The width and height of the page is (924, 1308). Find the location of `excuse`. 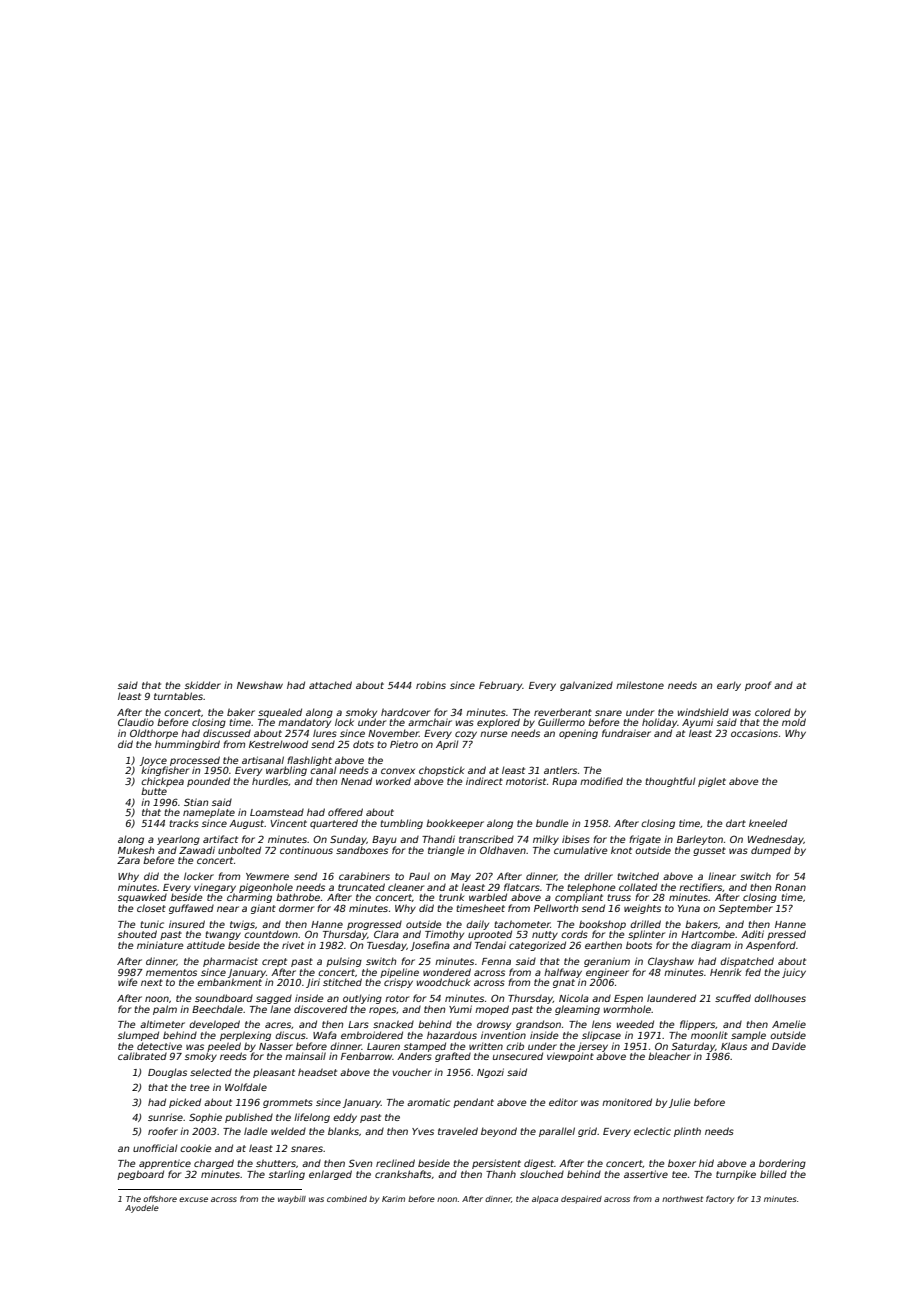

excuse is located at coordinates (193, 1199).
